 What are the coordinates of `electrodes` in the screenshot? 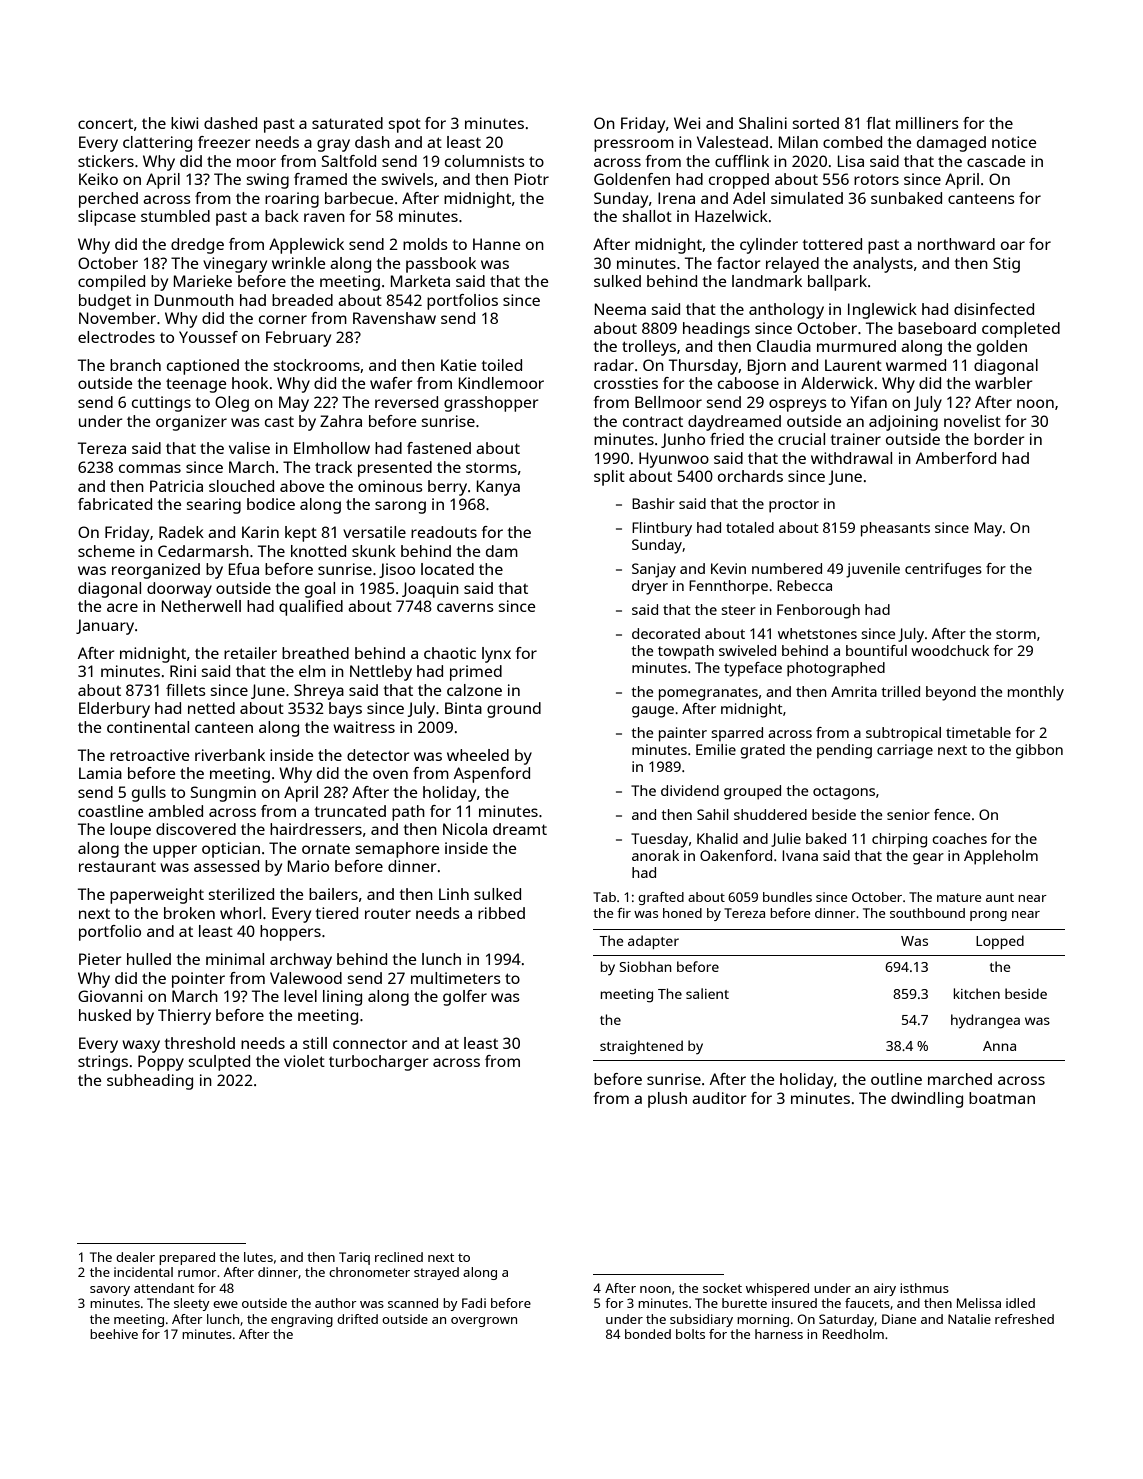 It's located at (116, 337).
